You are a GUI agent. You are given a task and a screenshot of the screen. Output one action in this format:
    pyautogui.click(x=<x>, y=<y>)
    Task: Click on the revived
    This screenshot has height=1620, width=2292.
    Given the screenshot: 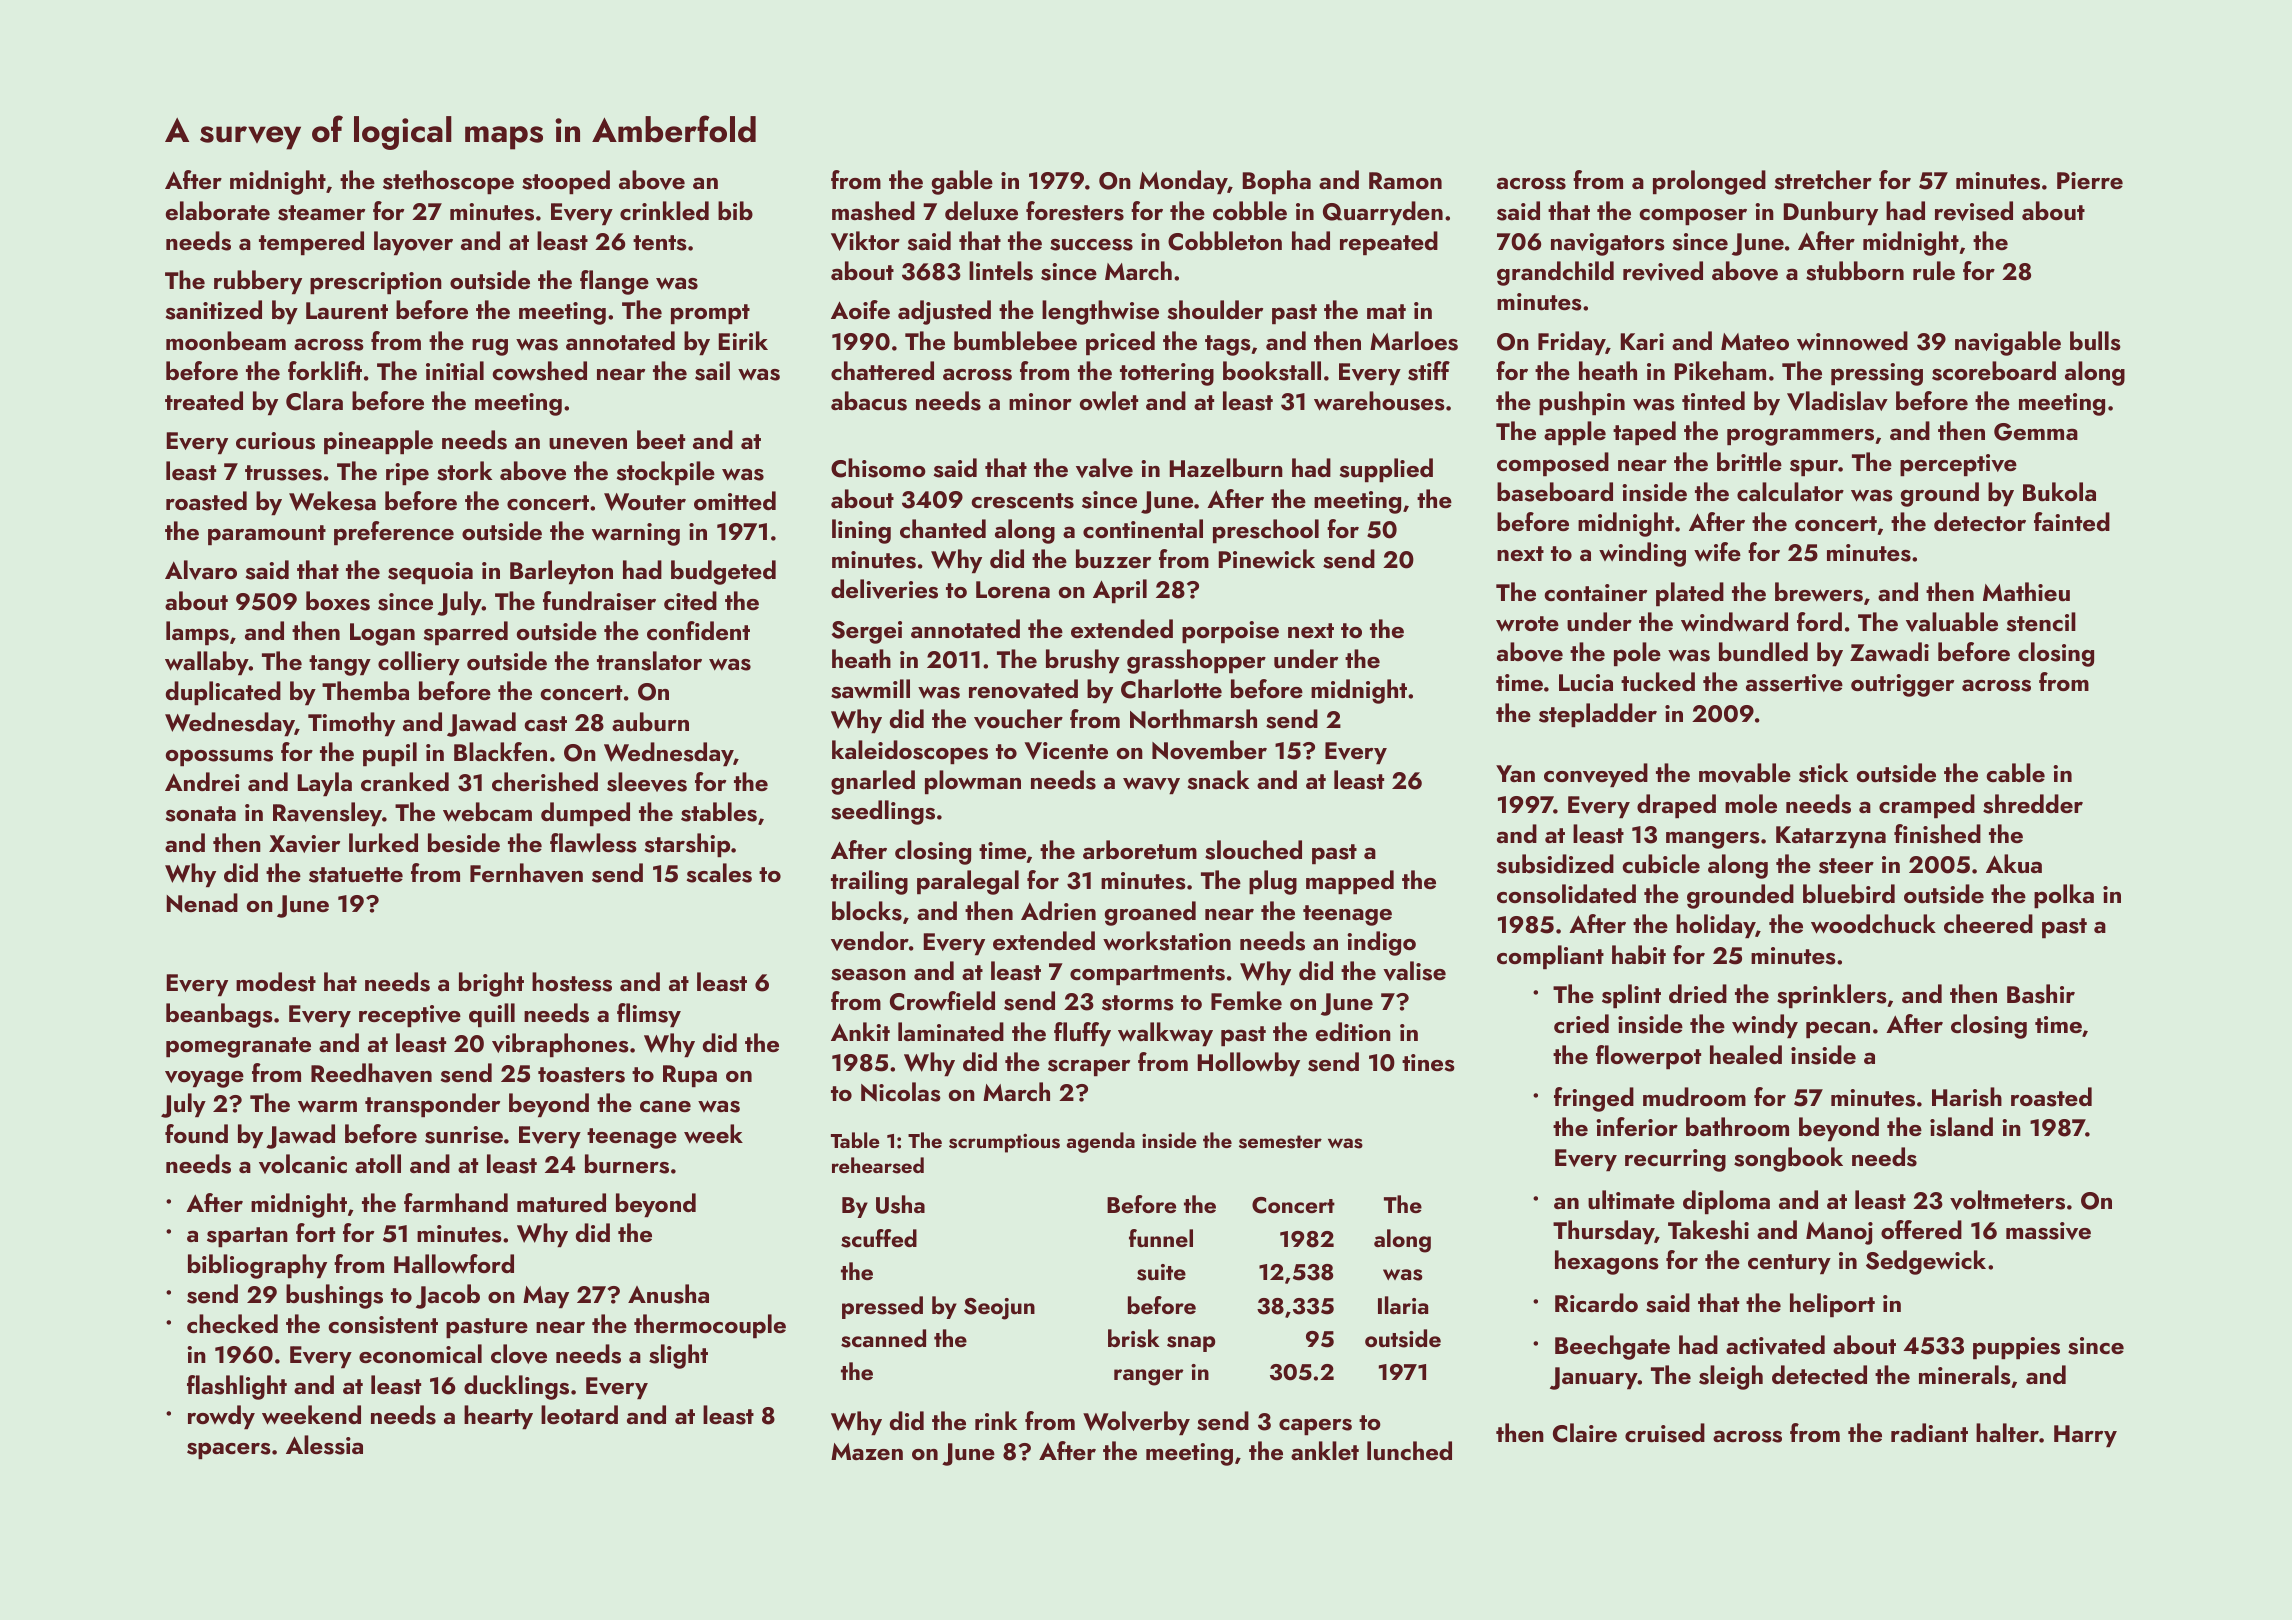 What is the action you would take?
    pyautogui.click(x=1663, y=271)
